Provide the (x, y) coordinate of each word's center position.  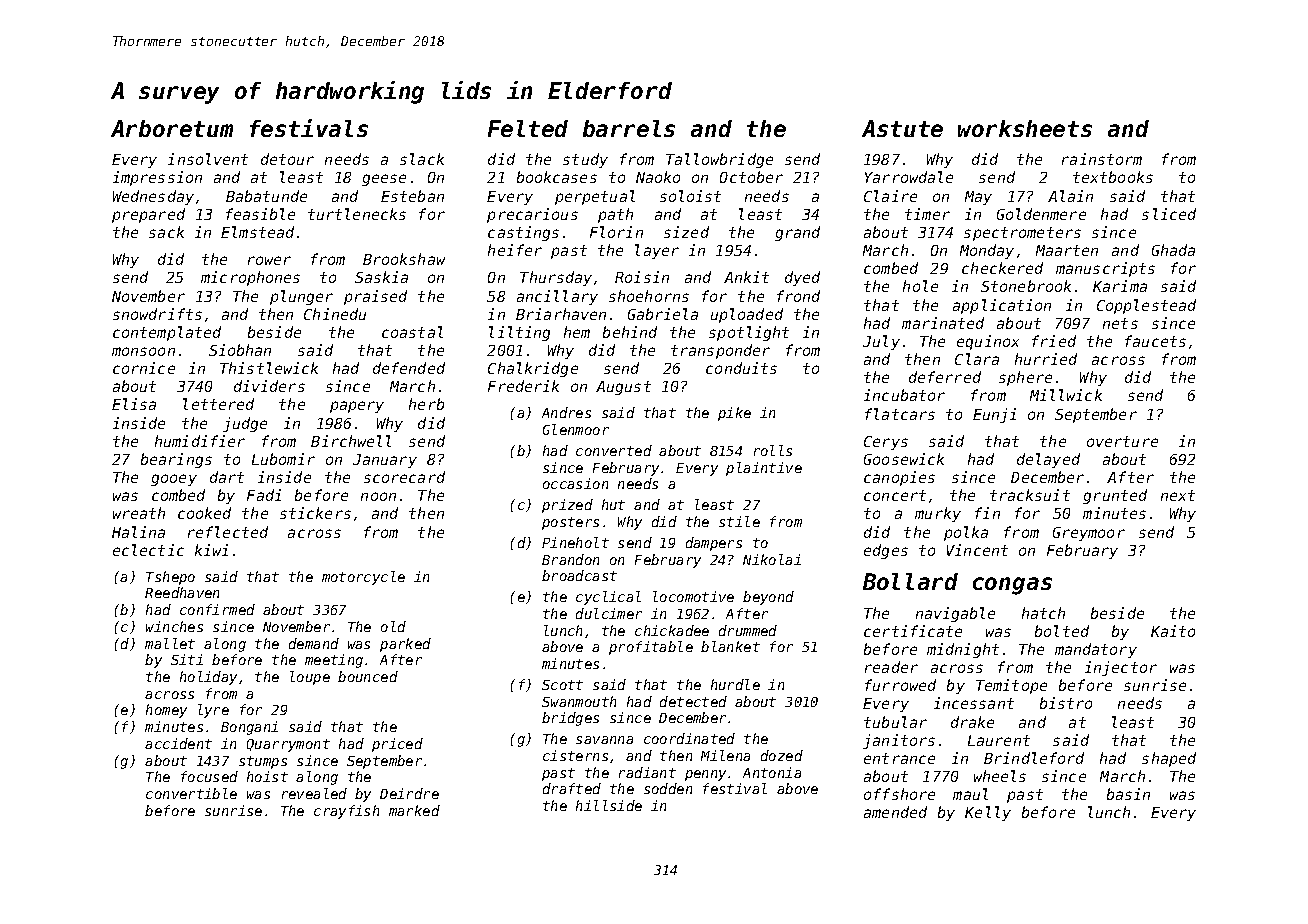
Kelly (988, 813)
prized (567, 506)
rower (269, 260)
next (1178, 495)
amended (895, 812)
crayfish (346, 812)
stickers (315, 513)
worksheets (1025, 128)
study (585, 160)
